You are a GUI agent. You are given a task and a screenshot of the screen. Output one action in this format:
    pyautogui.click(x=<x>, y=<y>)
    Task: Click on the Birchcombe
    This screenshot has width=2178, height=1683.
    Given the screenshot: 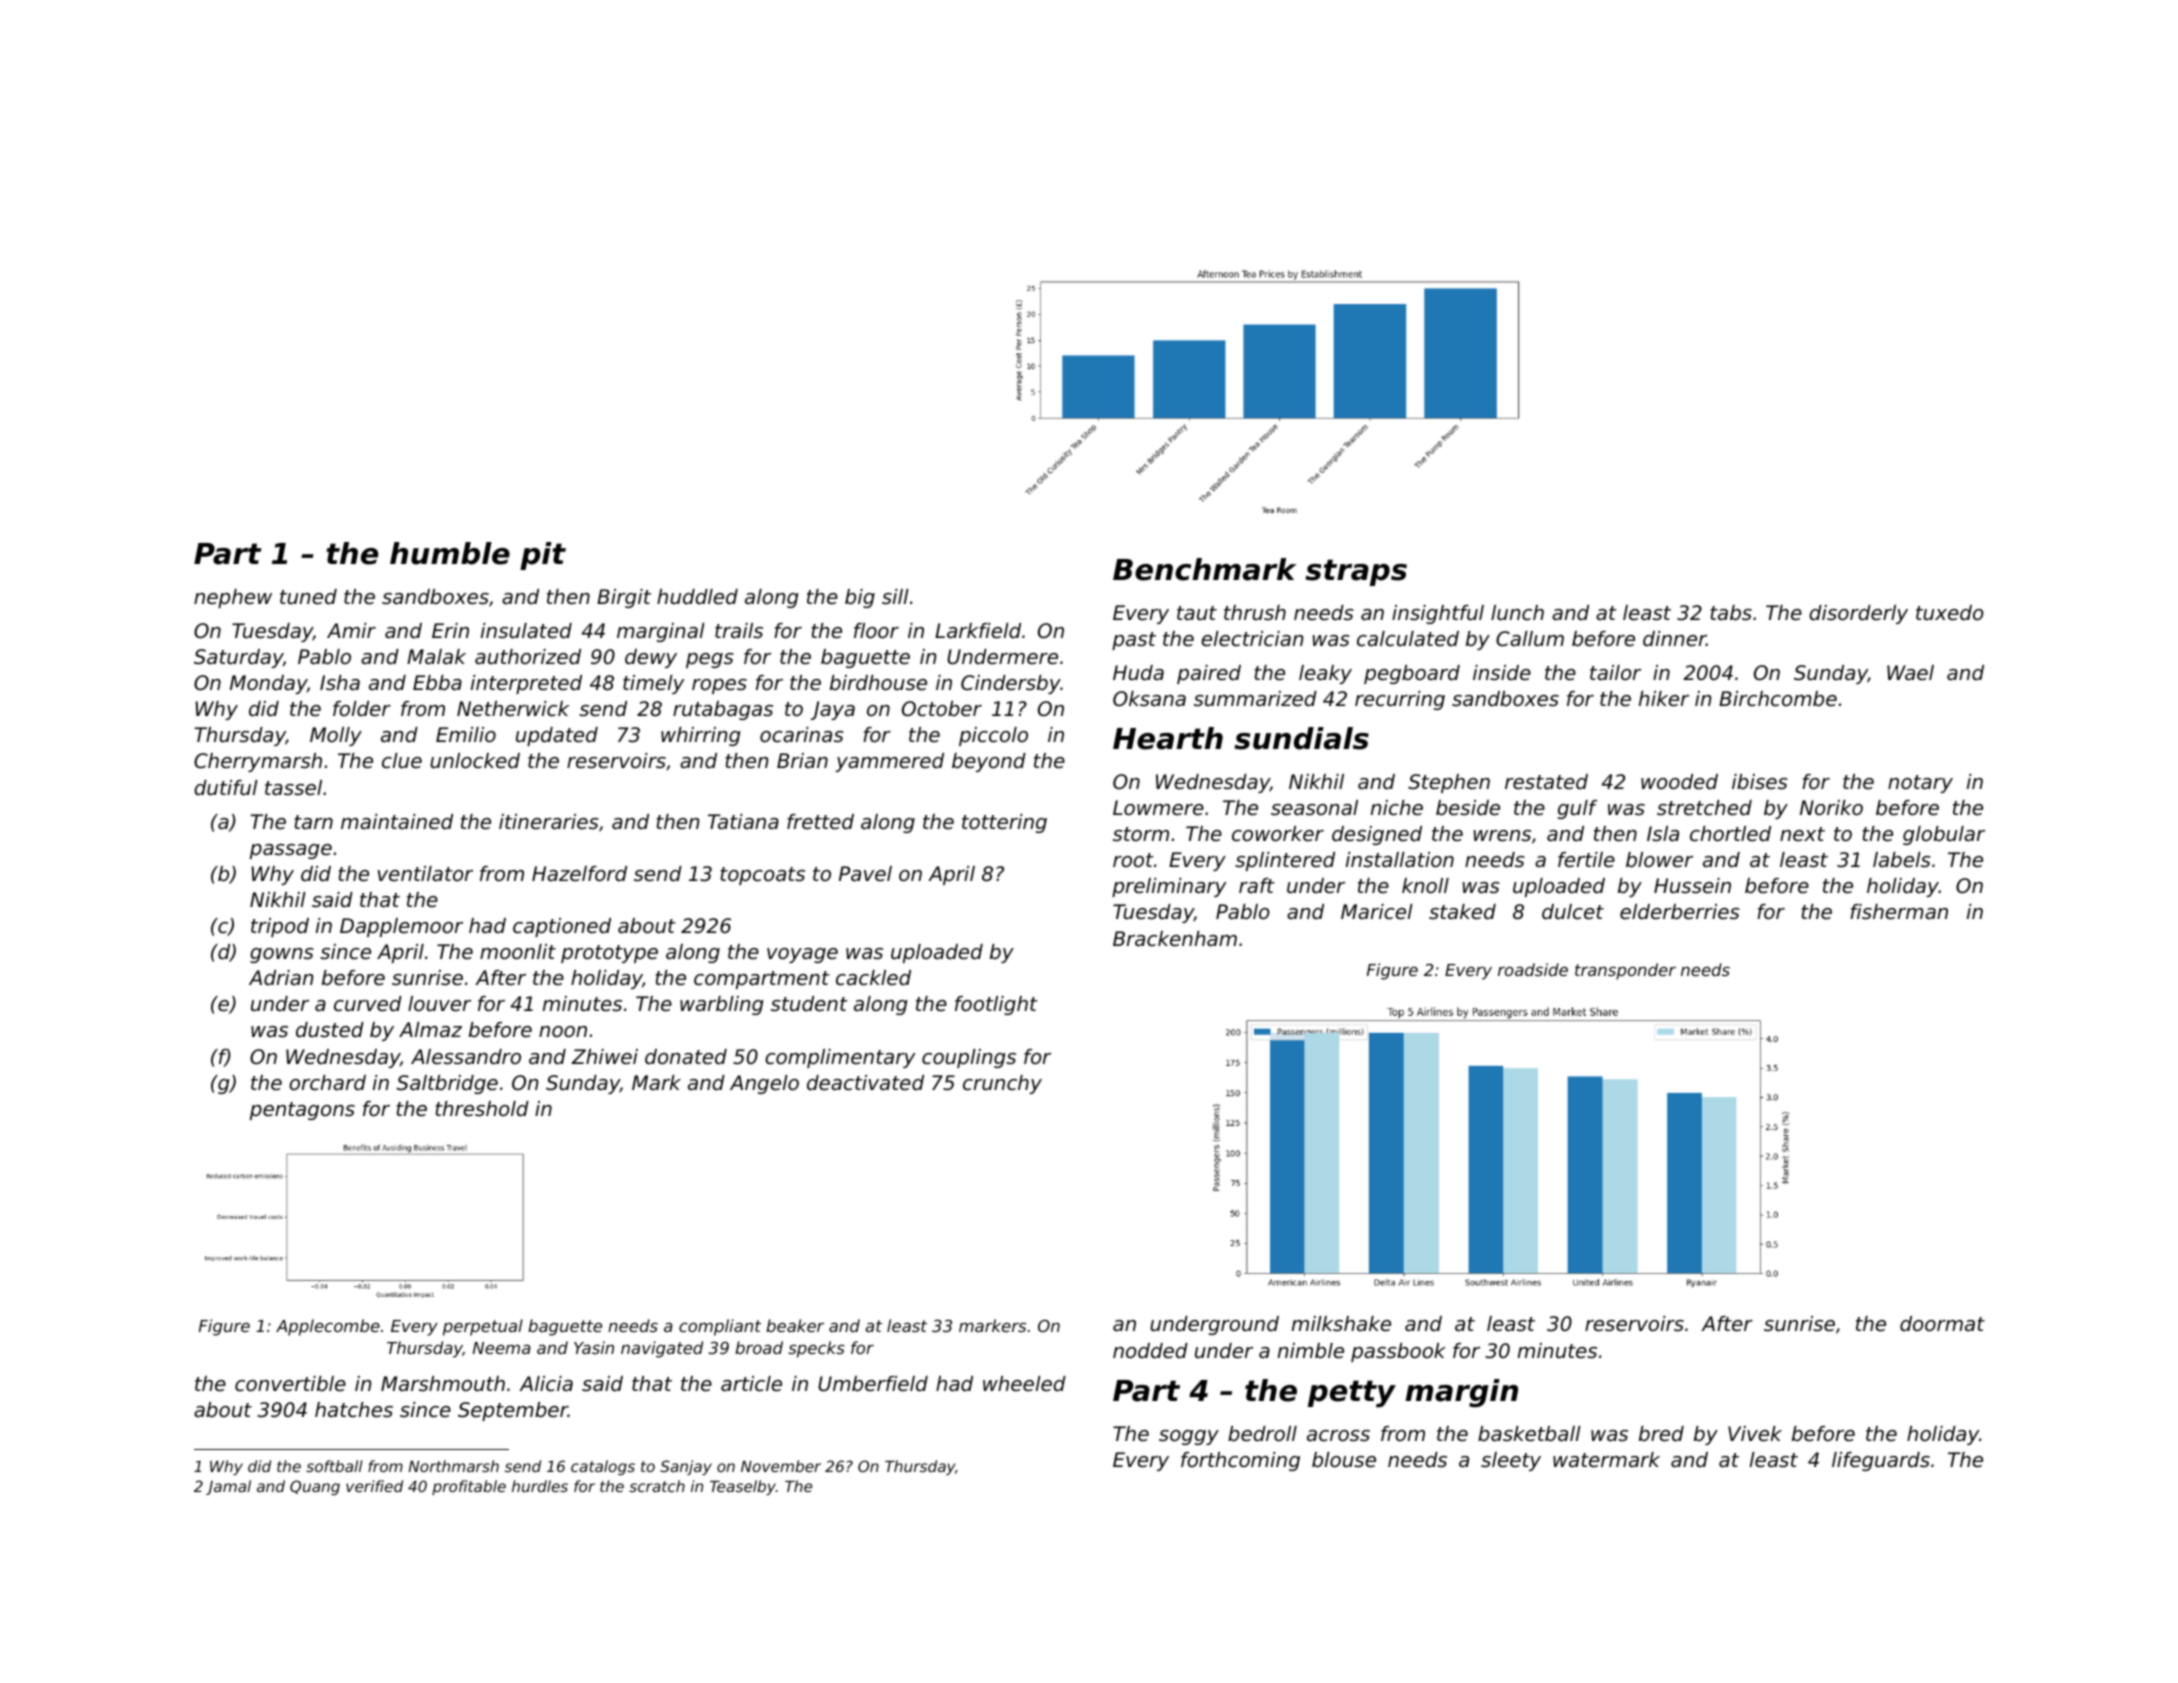 What is the action you would take?
    pyautogui.click(x=1778, y=699)
